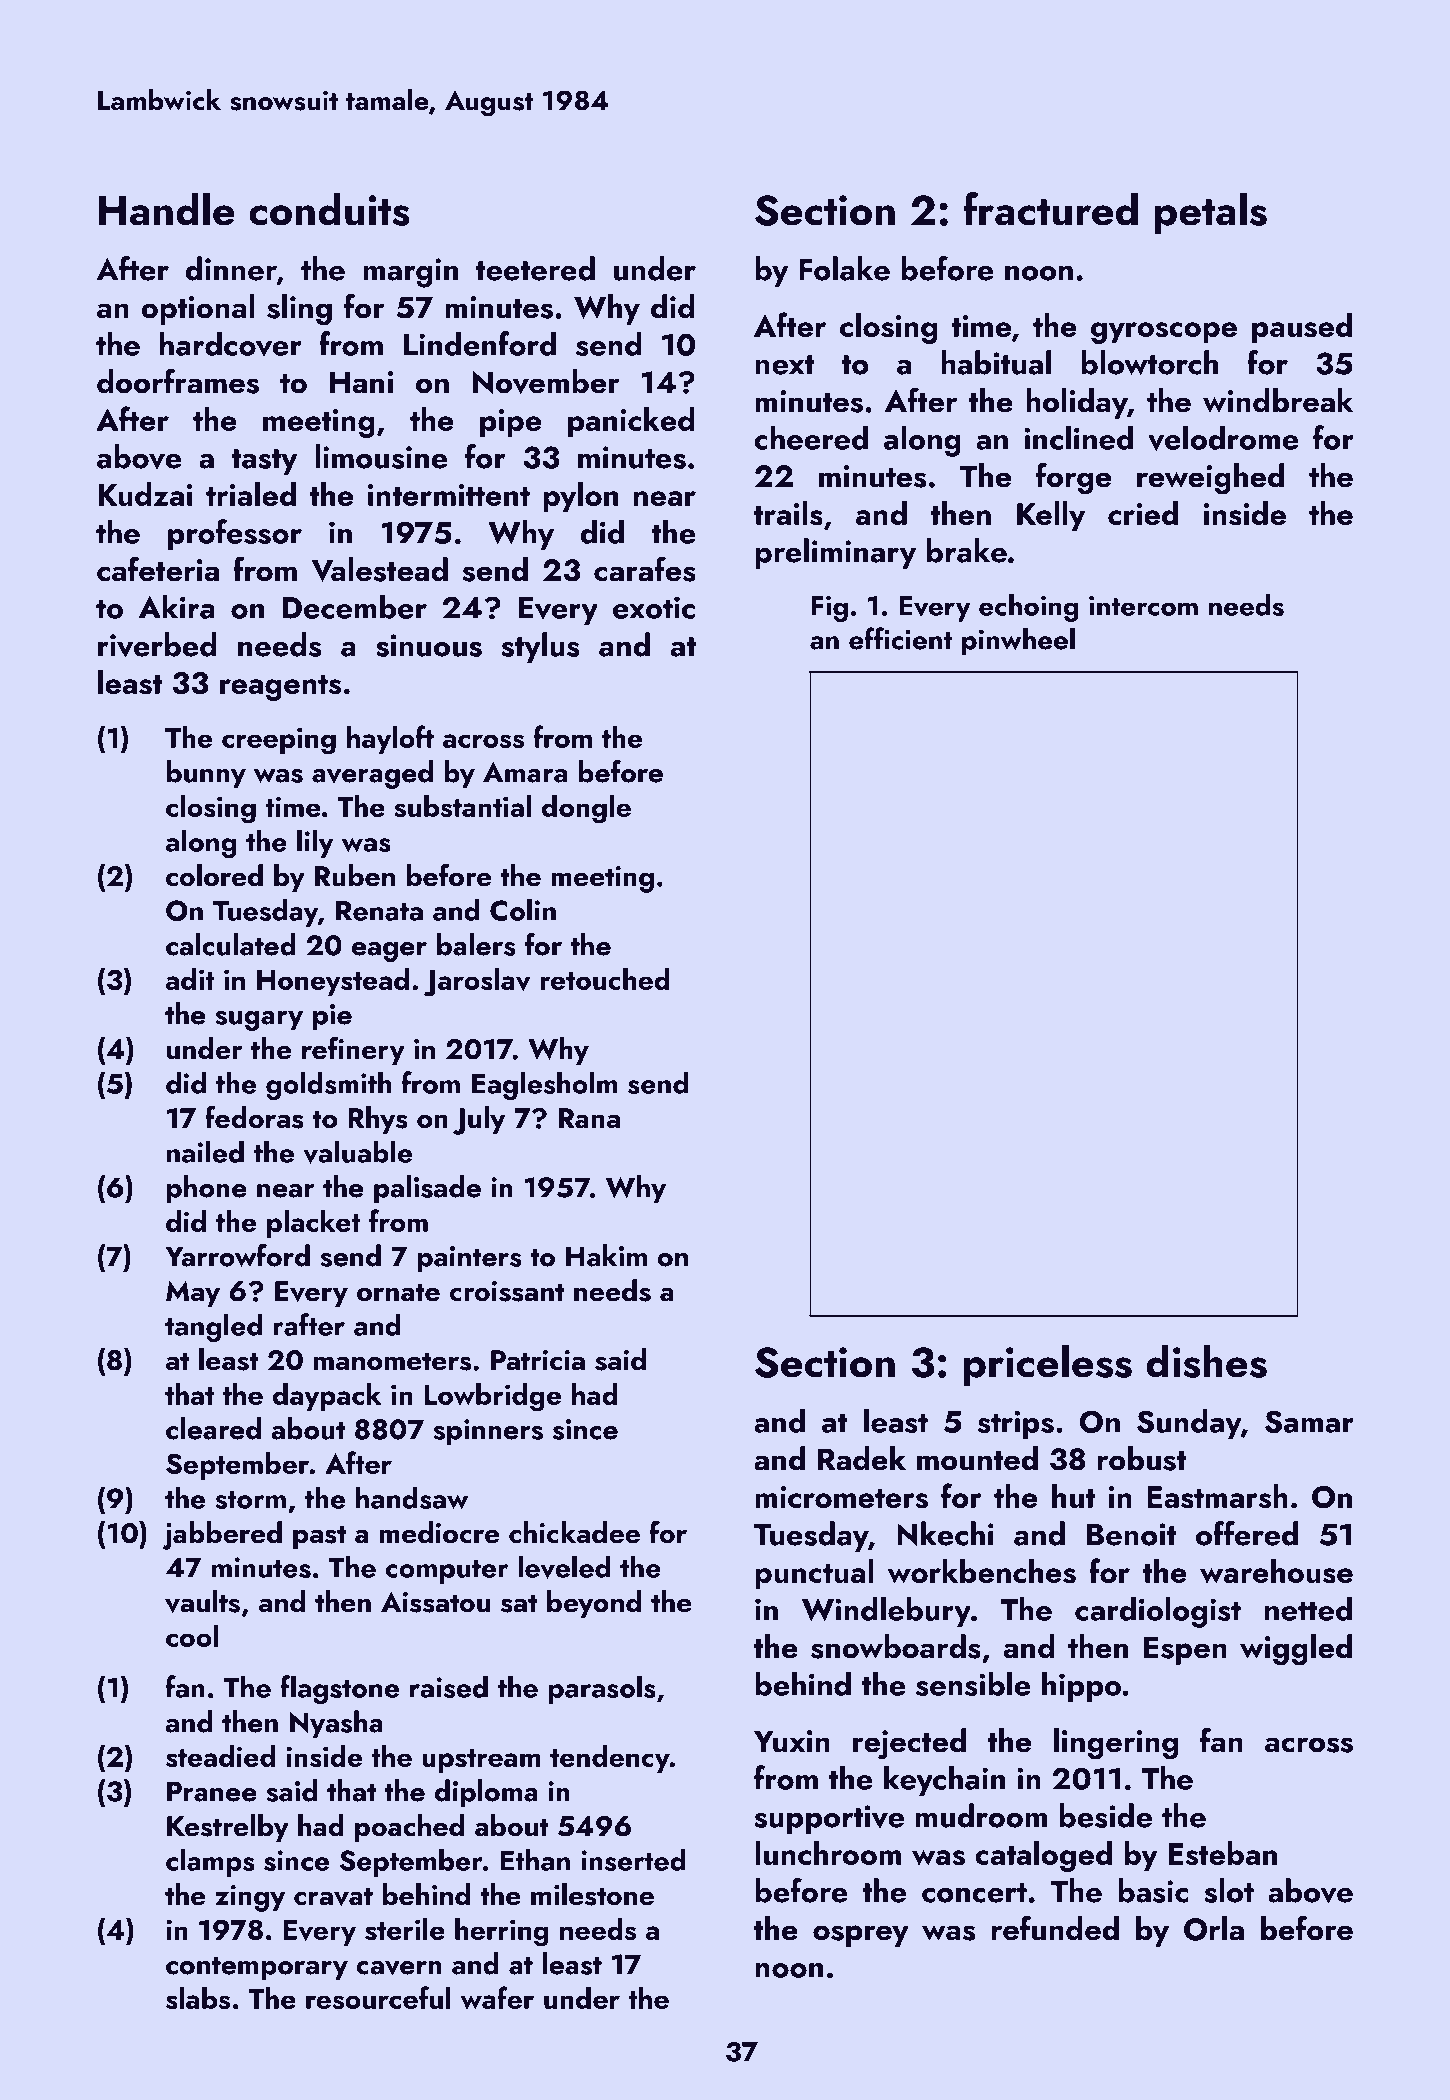 The height and width of the screenshot is (2100, 1450). What do you see at coordinates (830, 609) in the screenshot?
I see `Fig` at bounding box center [830, 609].
